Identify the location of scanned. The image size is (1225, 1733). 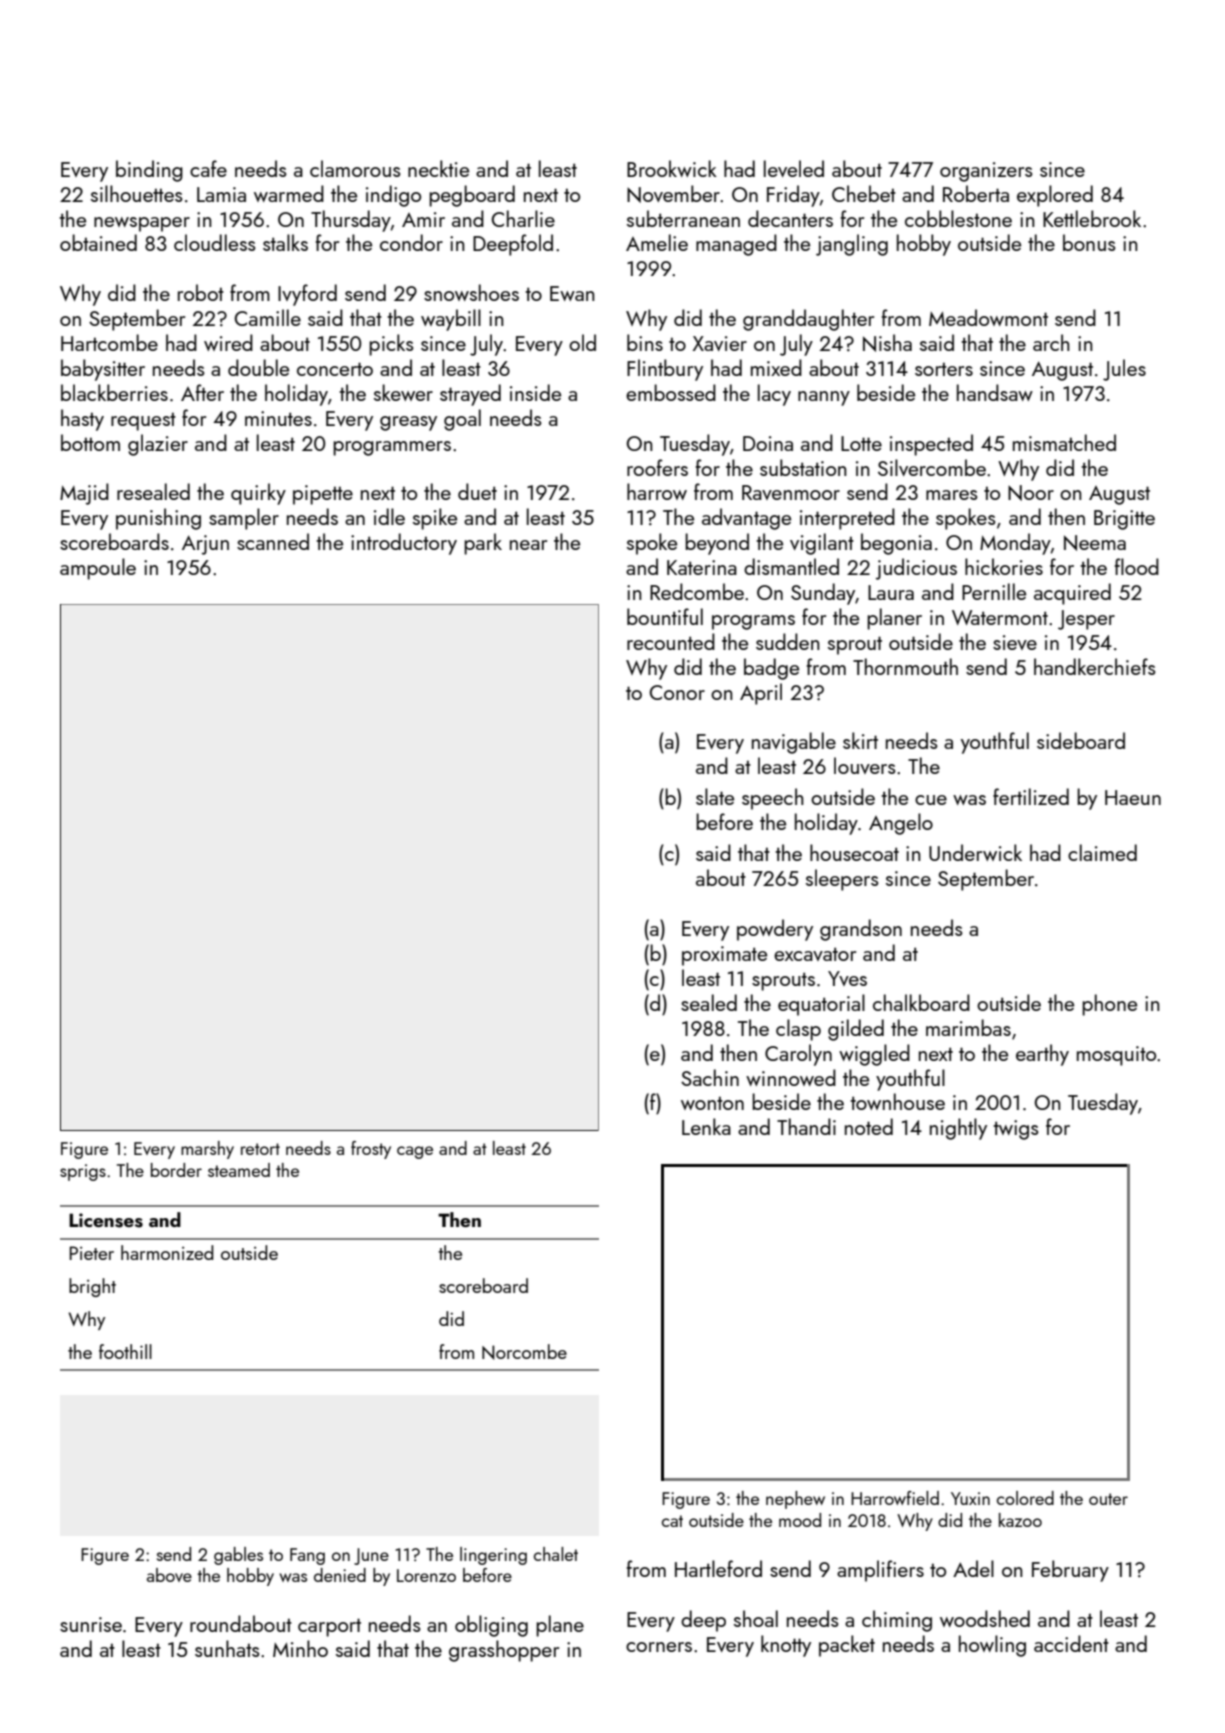
(273, 541).
